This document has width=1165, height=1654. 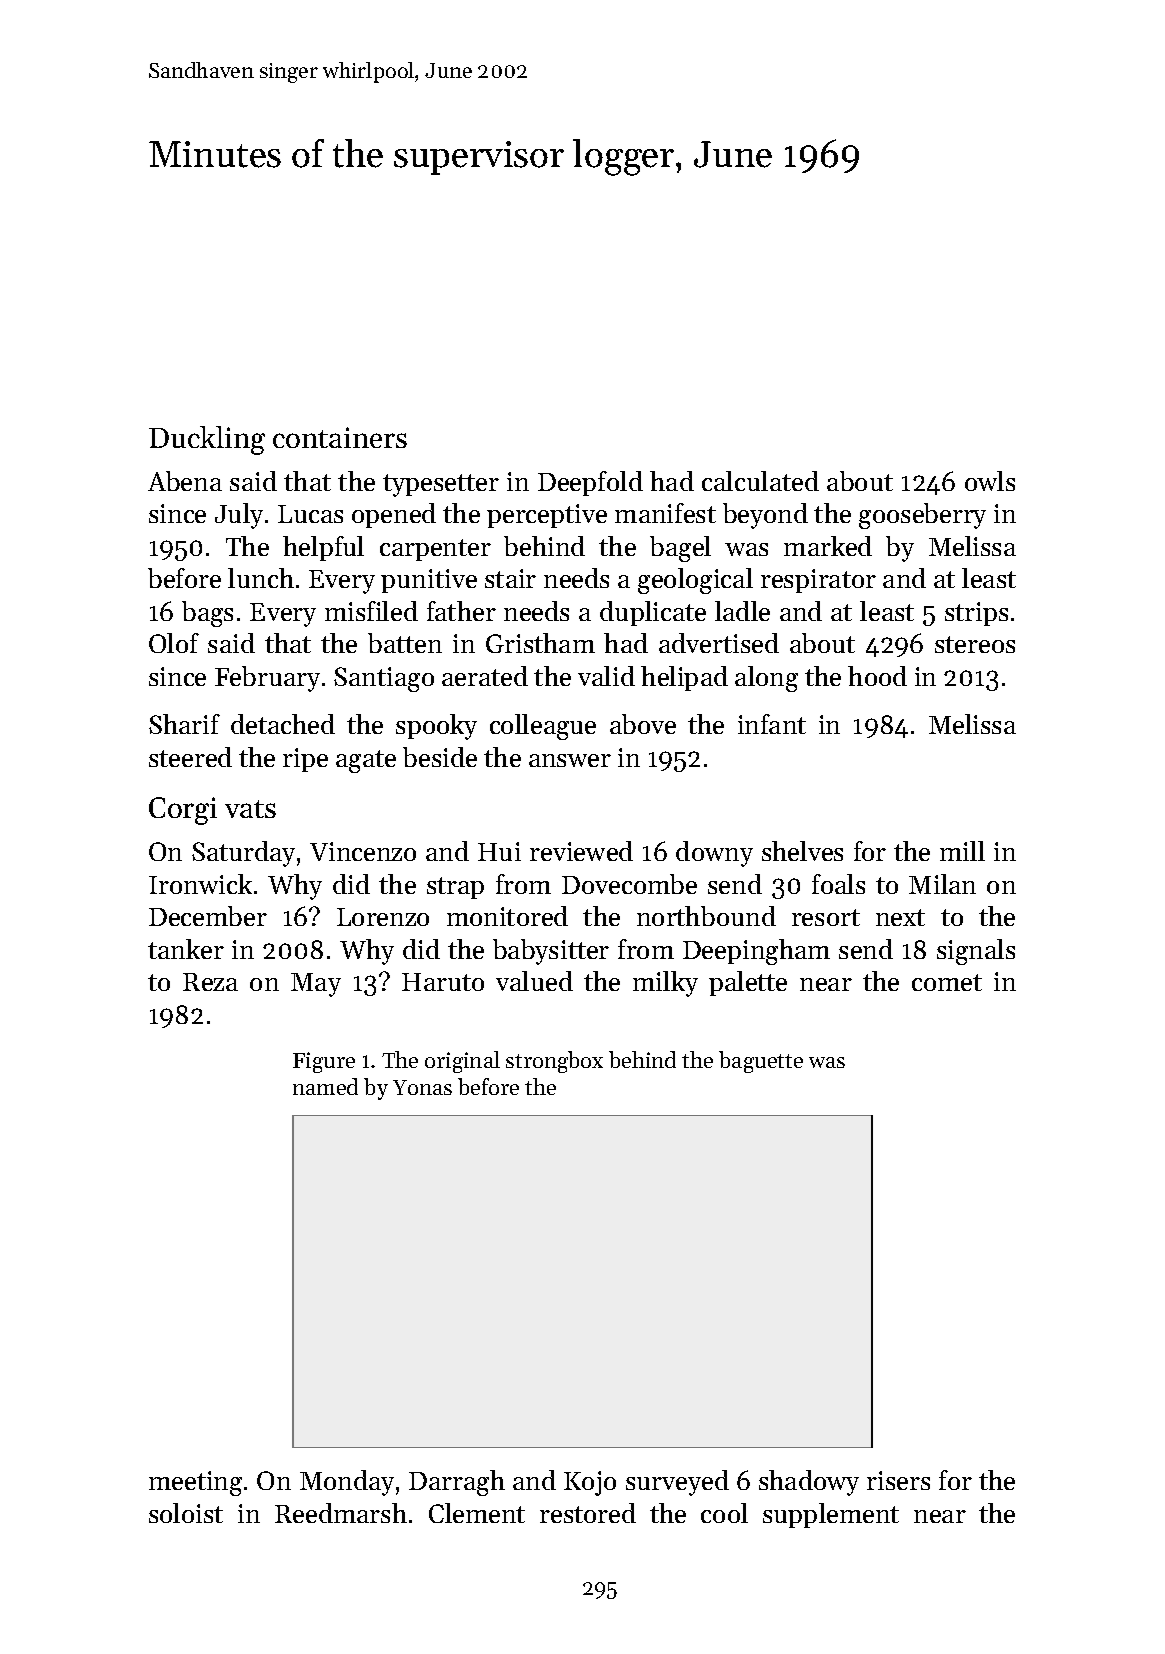 What do you see at coordinates (243, 854) in the document?
I see `Saturday` at bounding box center [243, 854].
